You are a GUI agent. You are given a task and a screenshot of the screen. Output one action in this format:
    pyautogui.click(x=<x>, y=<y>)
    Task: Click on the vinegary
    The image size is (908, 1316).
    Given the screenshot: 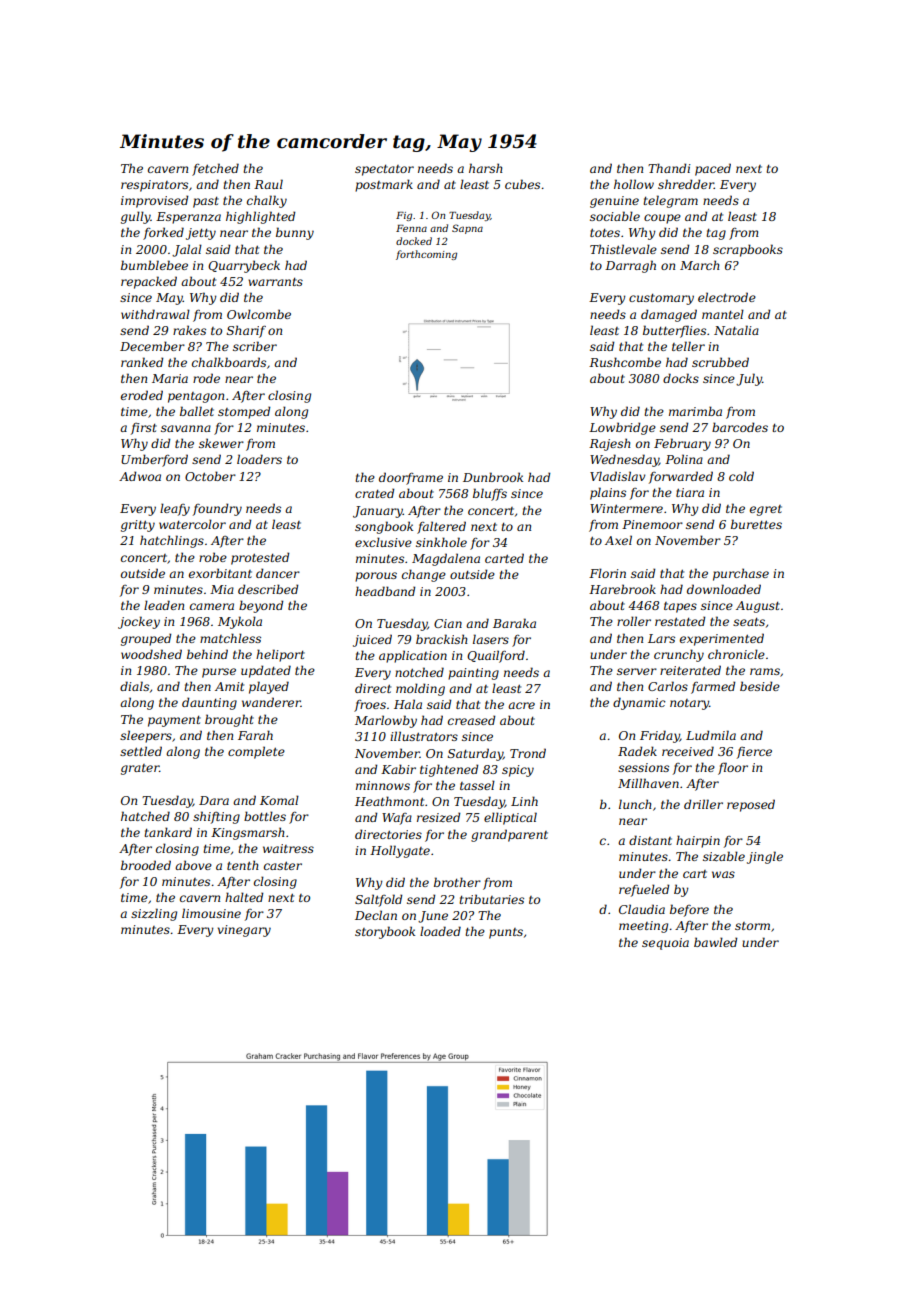 What is the action you would take?
    pyautogui.click(x=244, y=931)
